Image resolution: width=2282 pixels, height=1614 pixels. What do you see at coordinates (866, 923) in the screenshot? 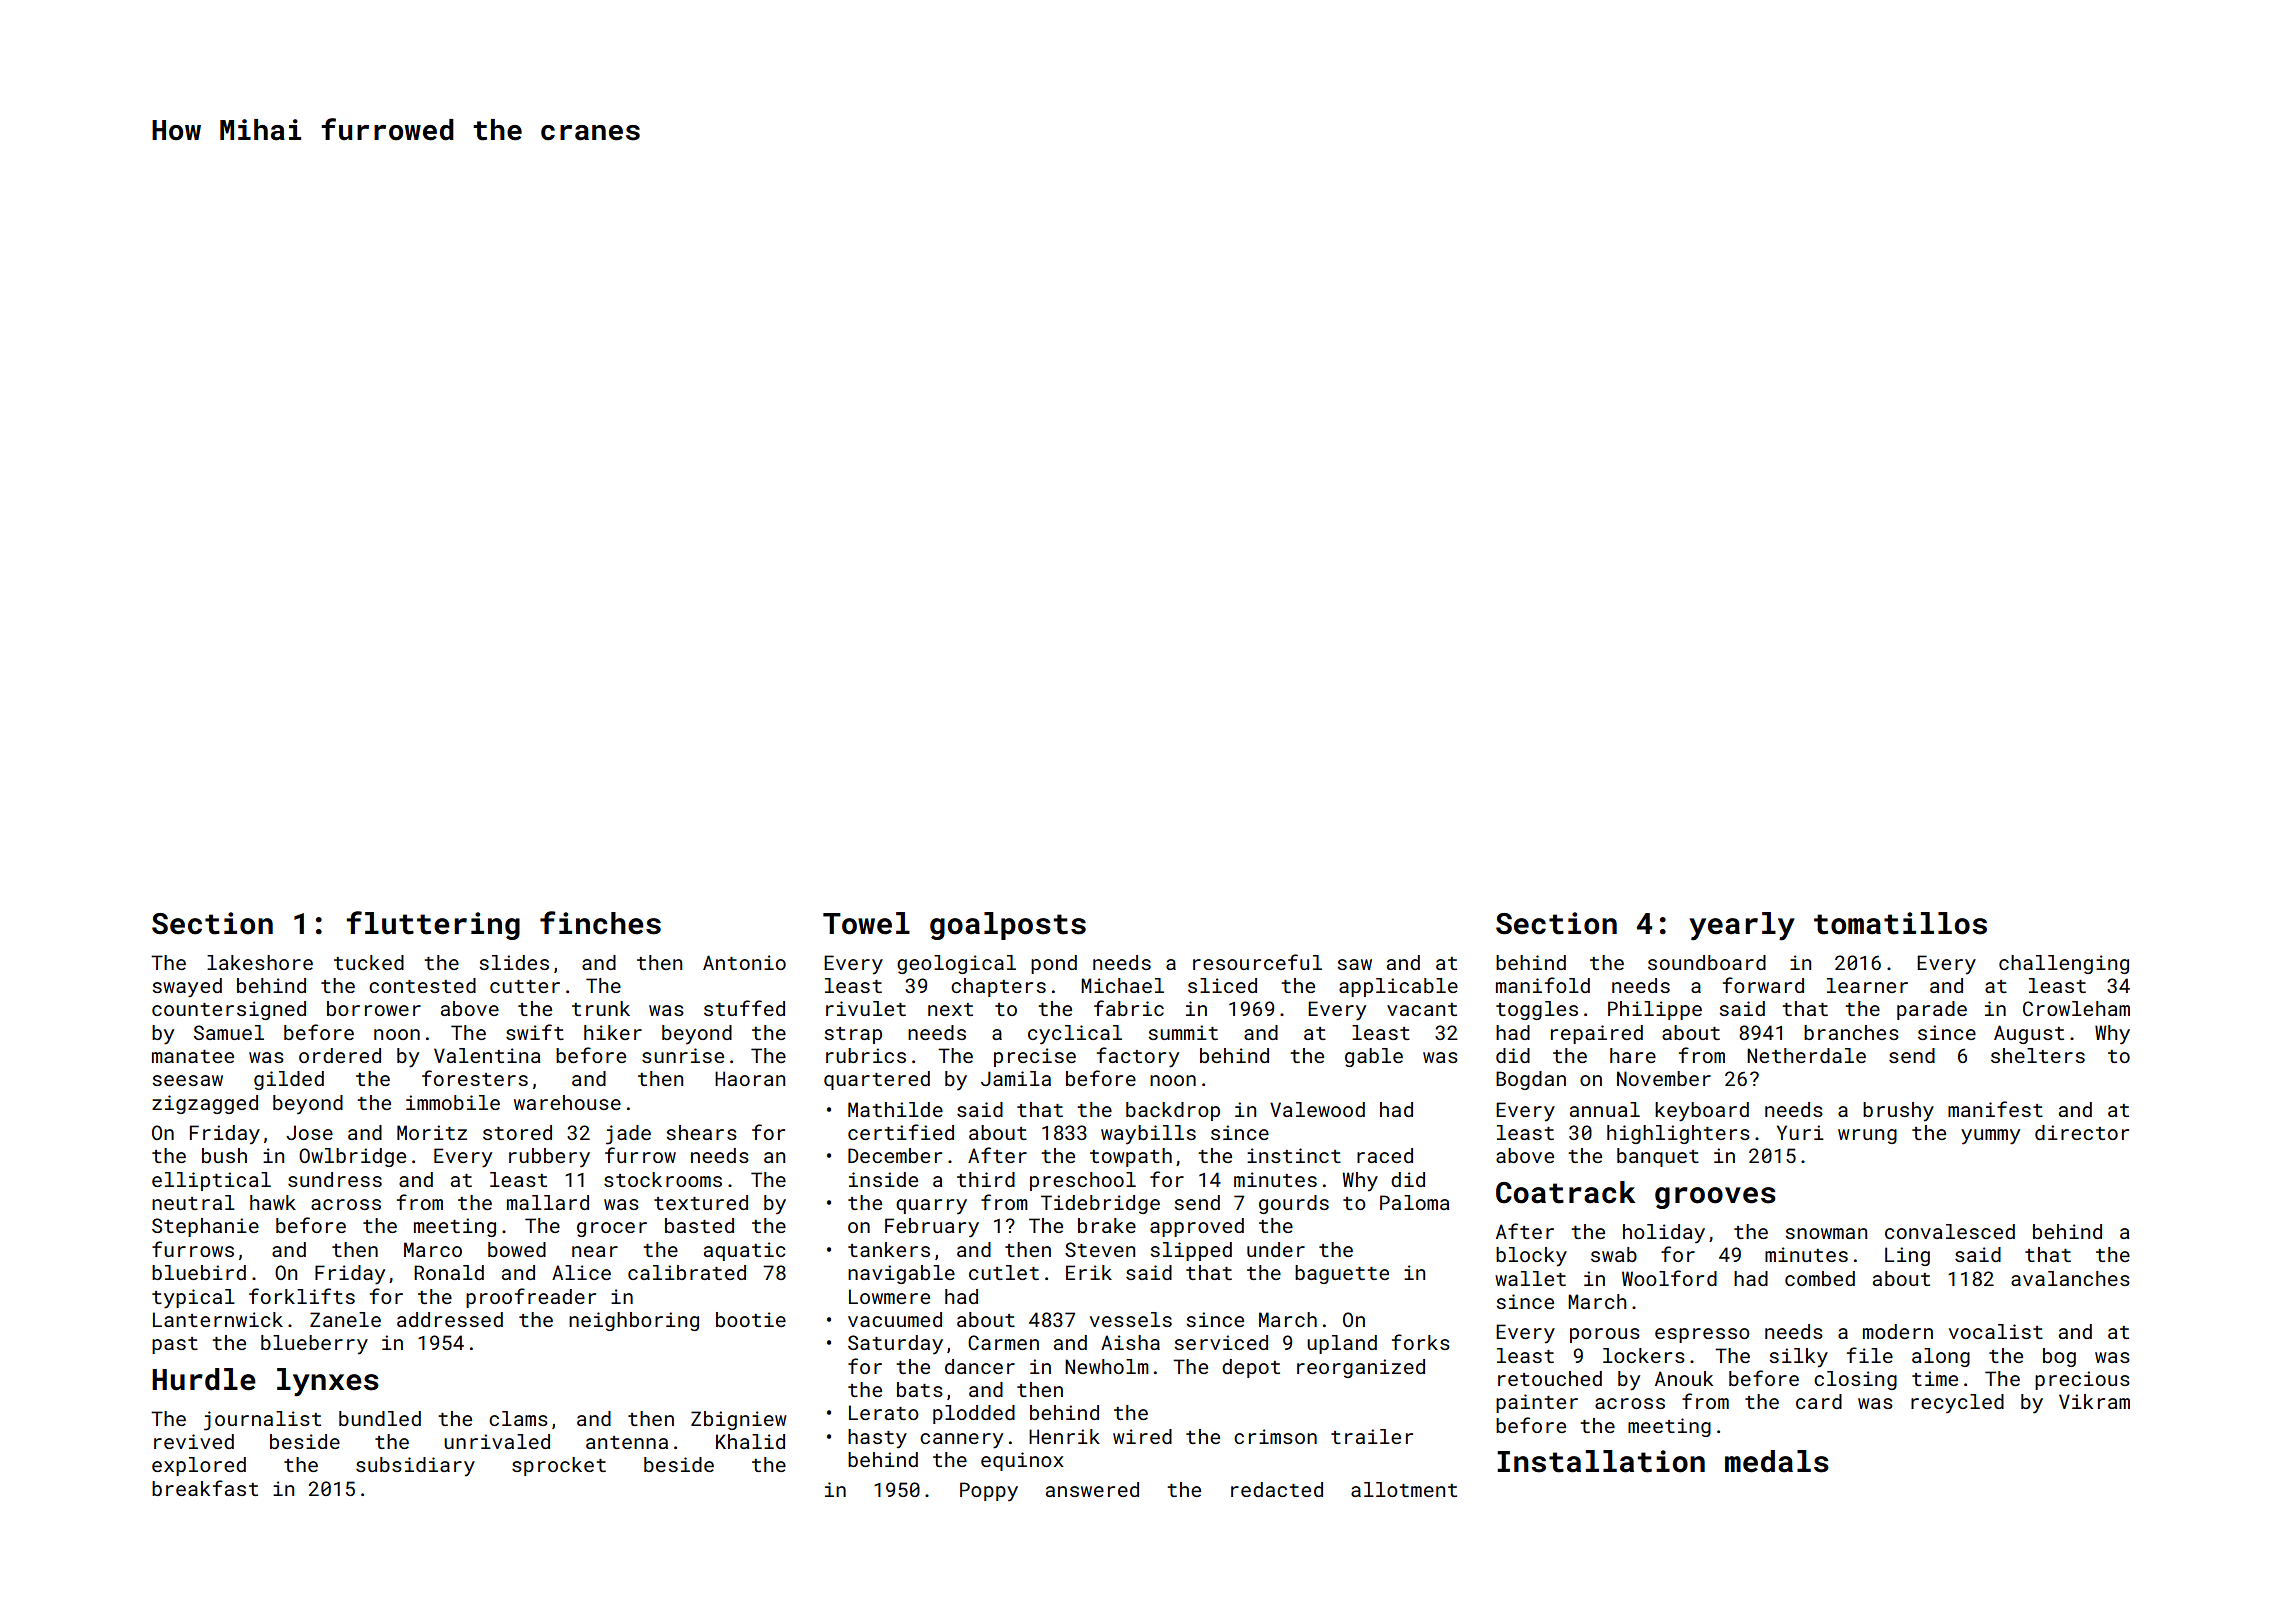
I see `Towel` at bounding box center [866, 923].
